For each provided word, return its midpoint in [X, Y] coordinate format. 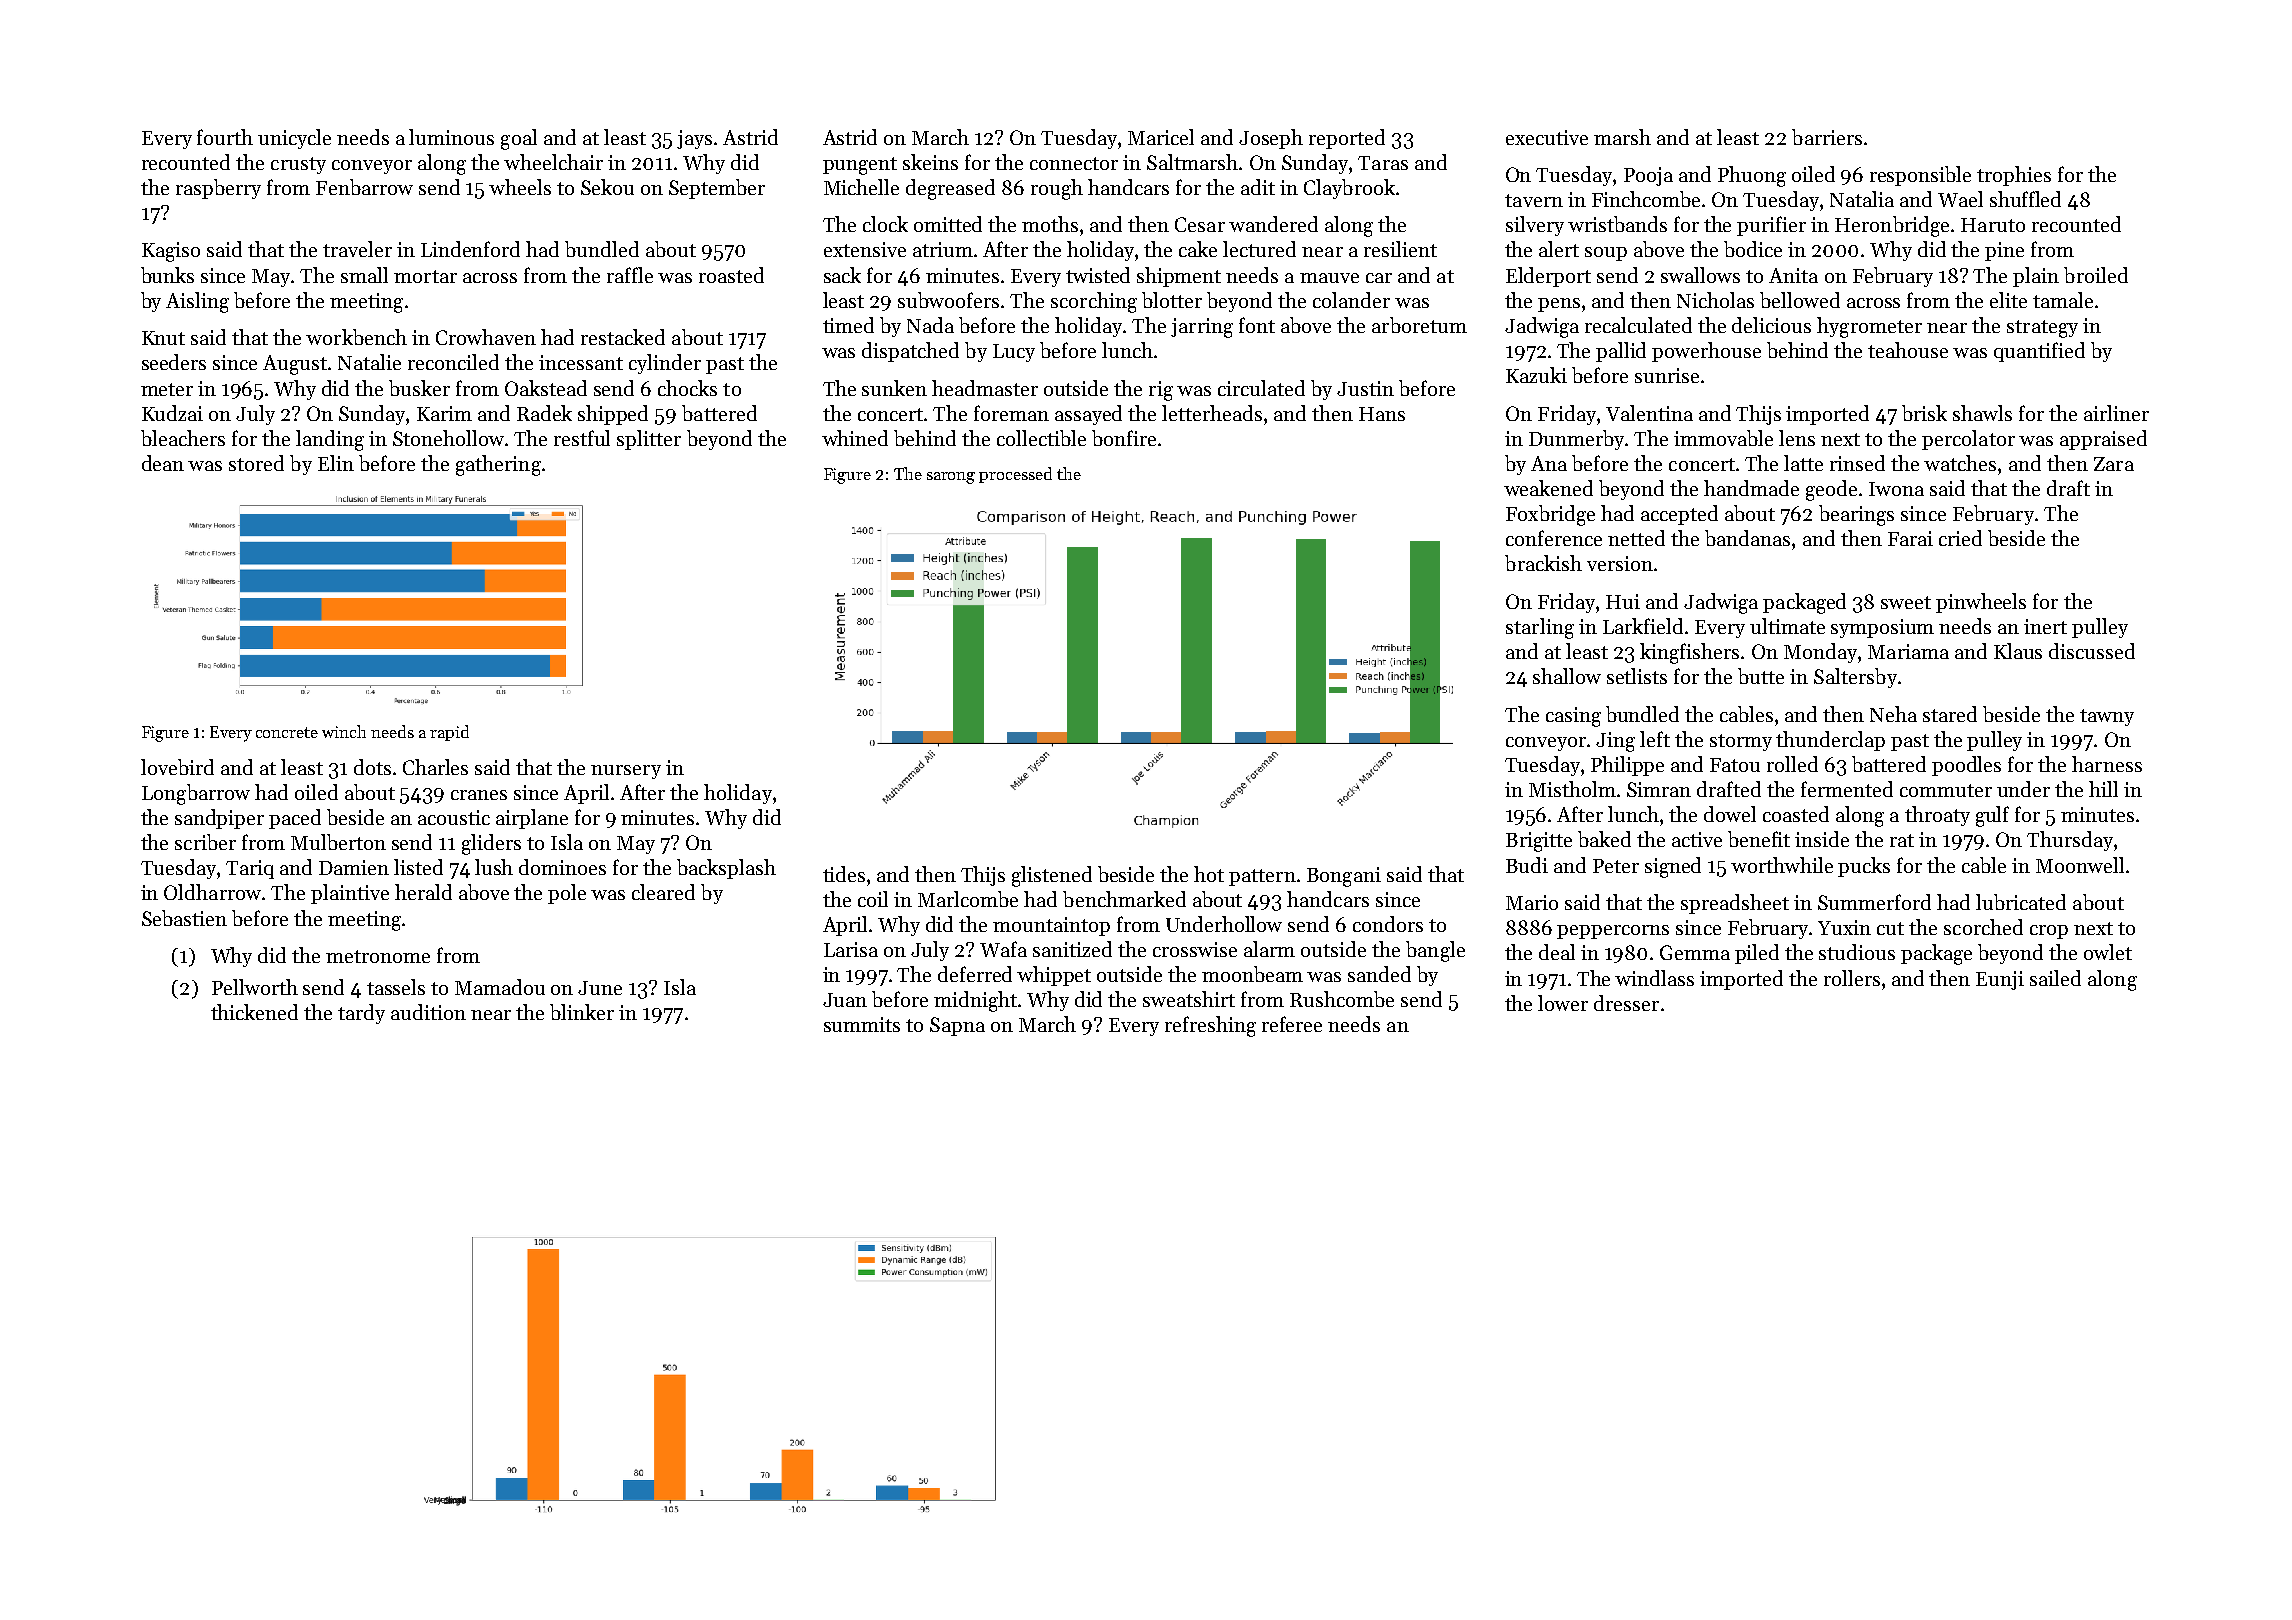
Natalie [369, 362]
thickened [254, 1012]
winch [344, 731]
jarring [1202, 328]
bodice [1753, 249]
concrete [287, 732]
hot [1209, 874]
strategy [2042, 329]
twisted [1098, 275]
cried [1960, 538]
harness [2107, 764]
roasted [731, 275]
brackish [1543, 563]
